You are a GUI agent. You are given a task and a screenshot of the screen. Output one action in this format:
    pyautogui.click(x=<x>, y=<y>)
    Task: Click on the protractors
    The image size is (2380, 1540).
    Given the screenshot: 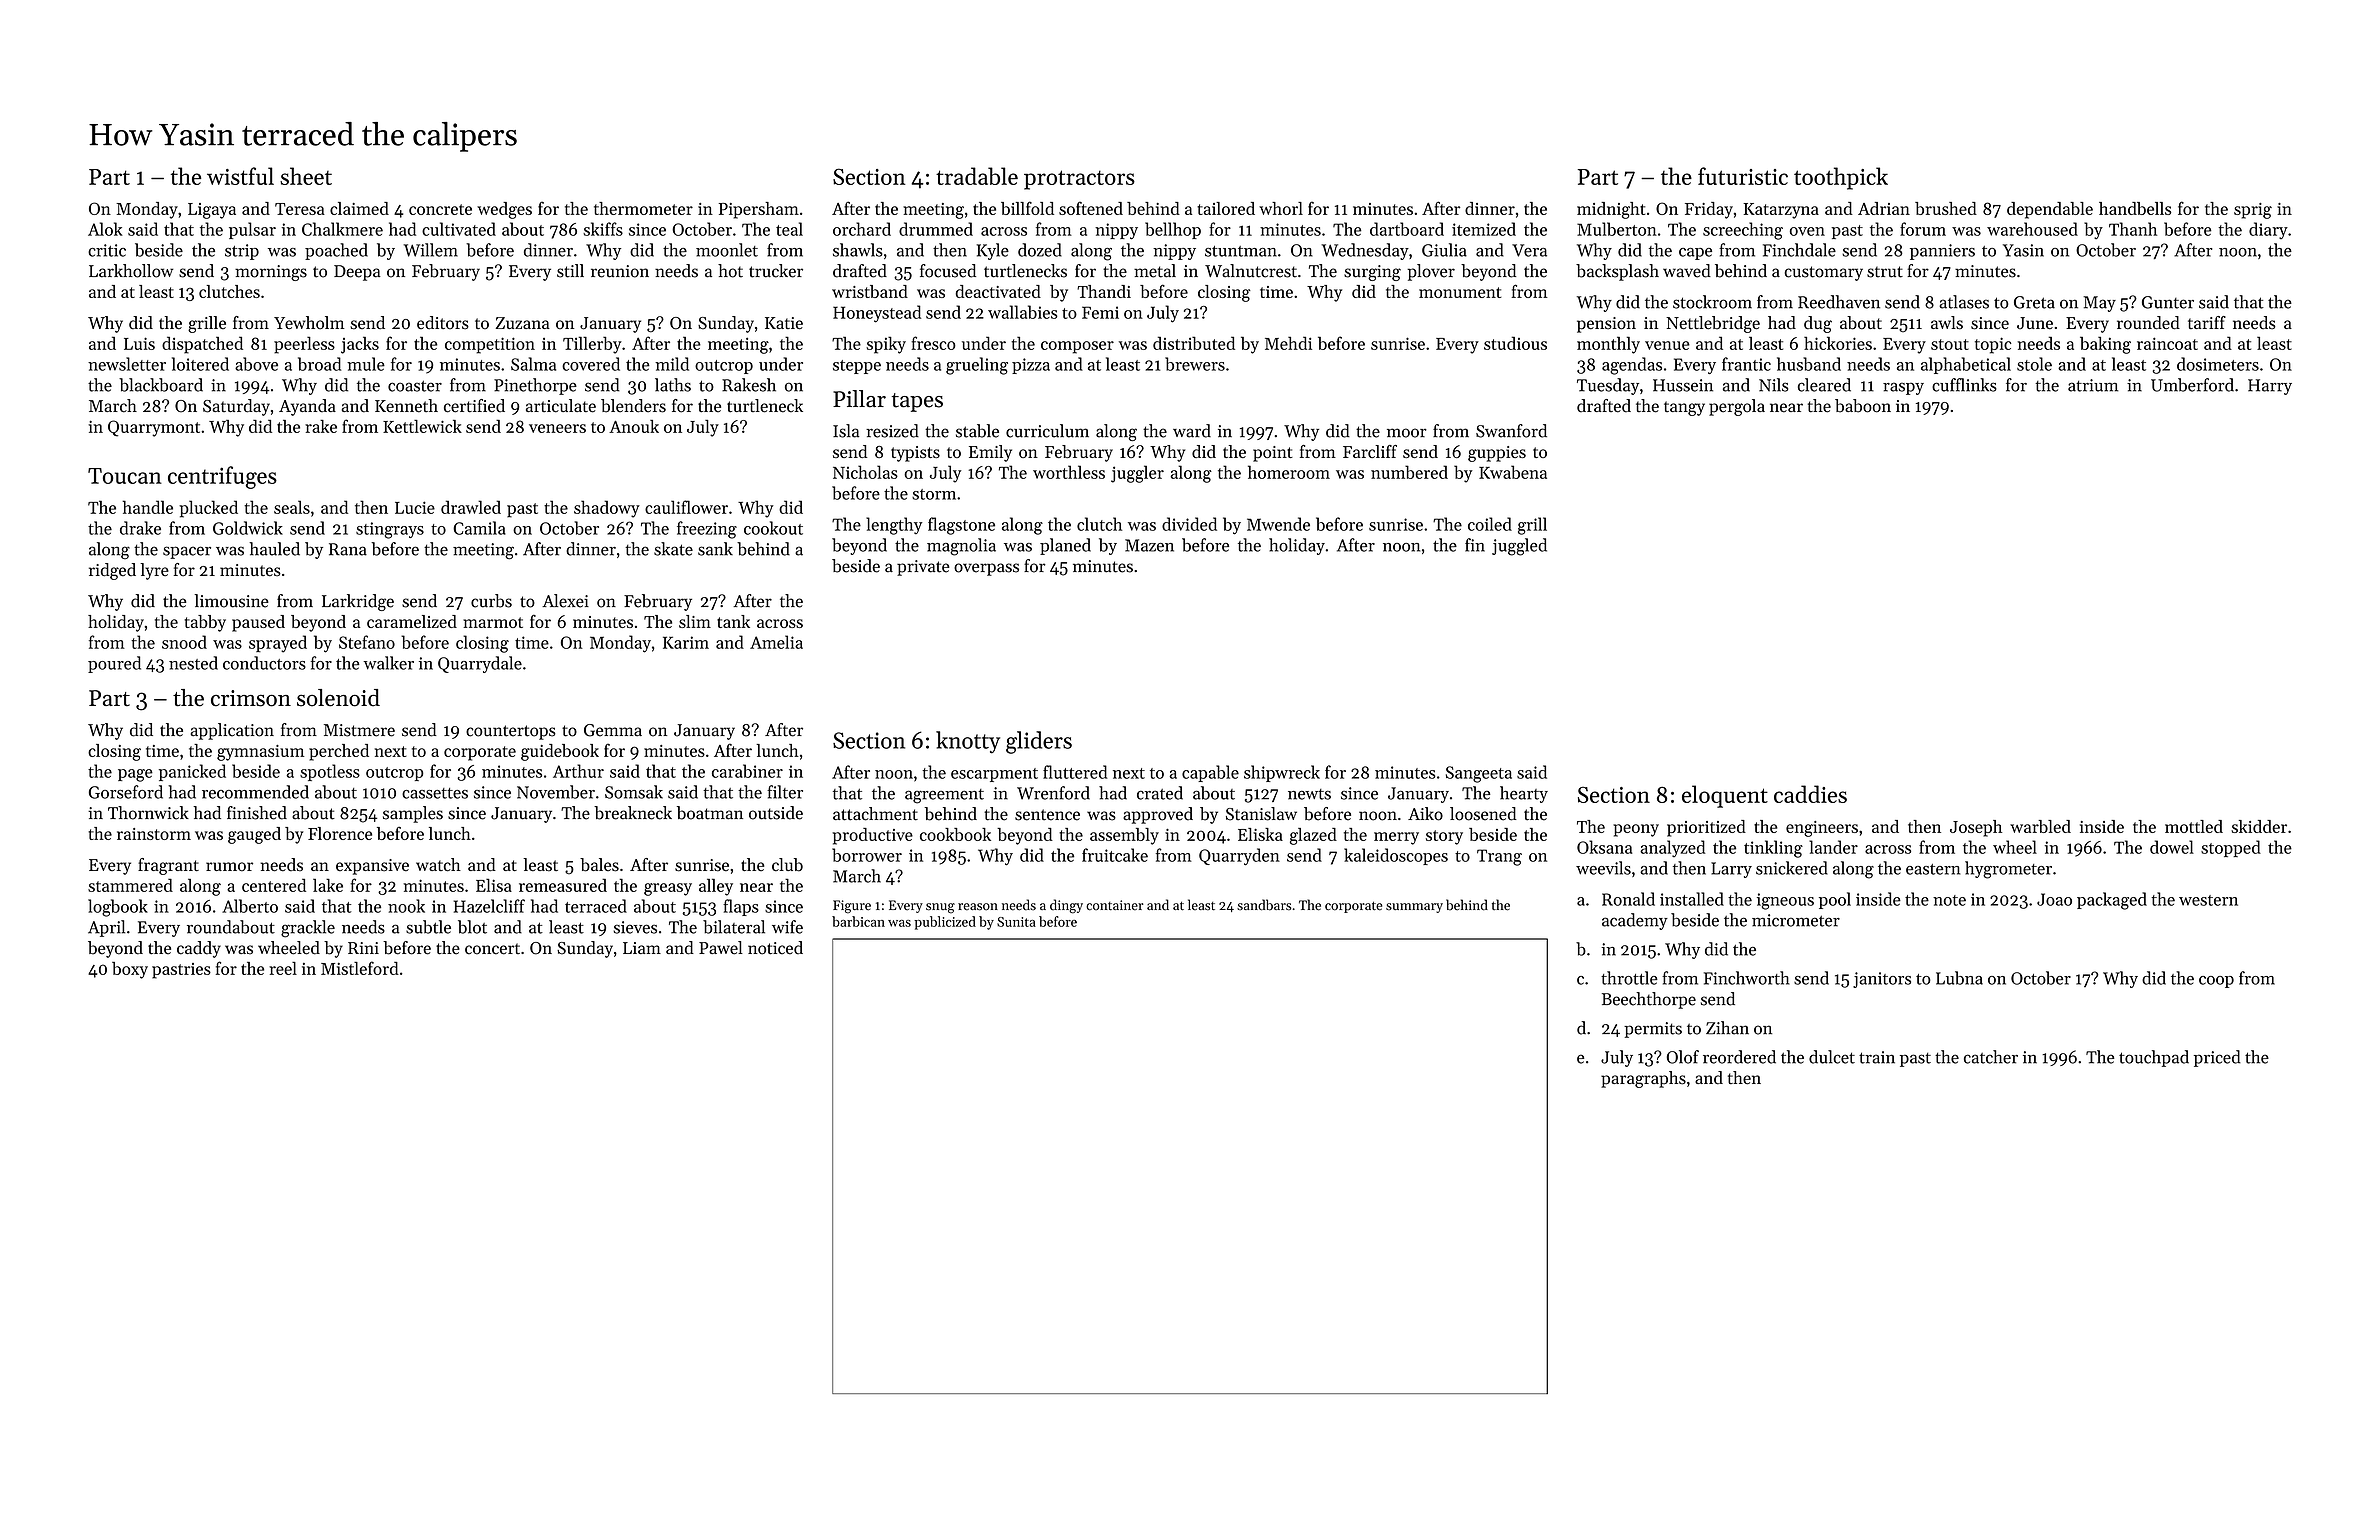 What is the action you would take?
    pyautogui.click(x=1079, y=180)
